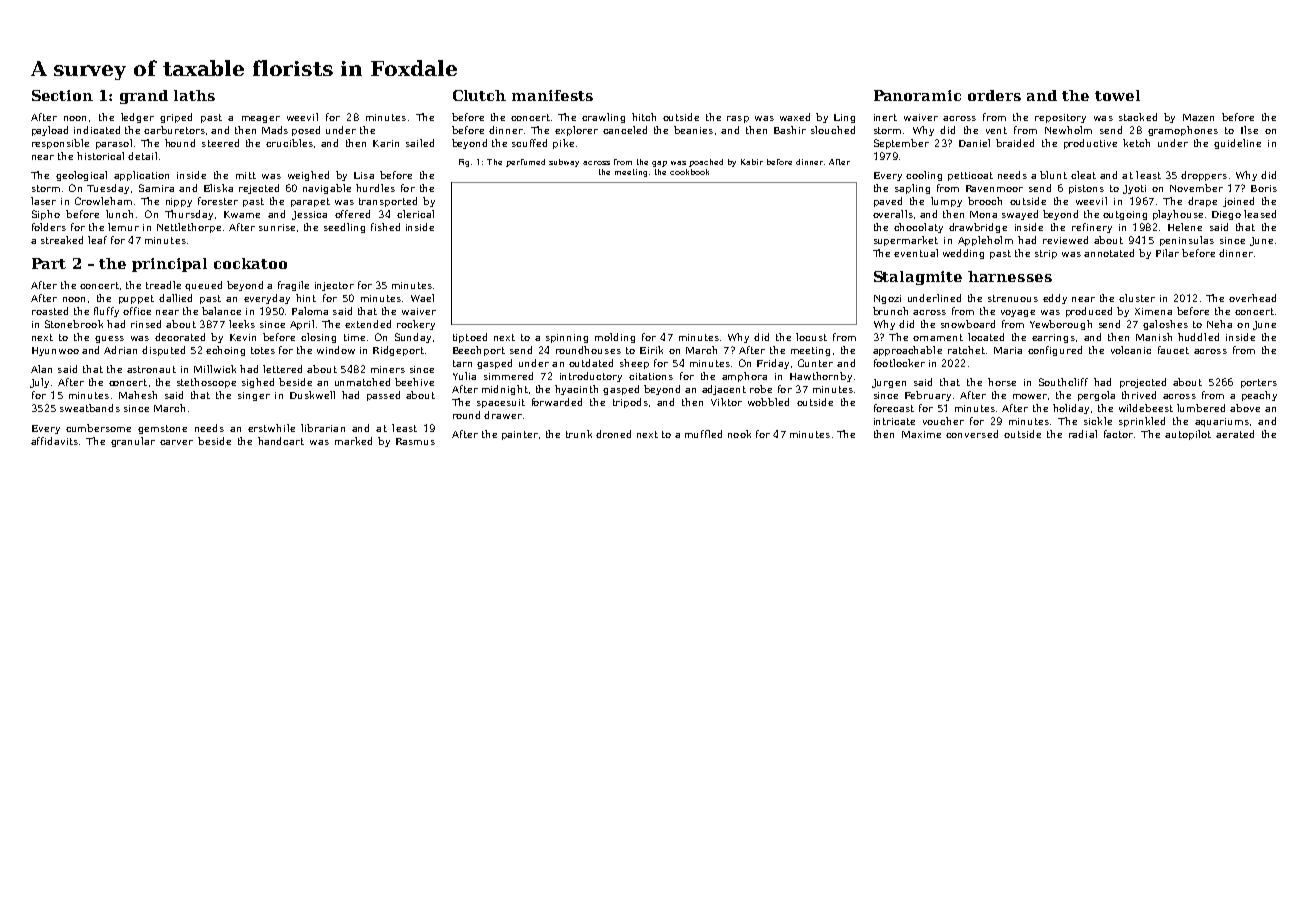 The height and width of the screenshot is (924, 1308). Describe the element at coordinates (1153, 311) in the screenshot. I see `Ximena` at that location.
